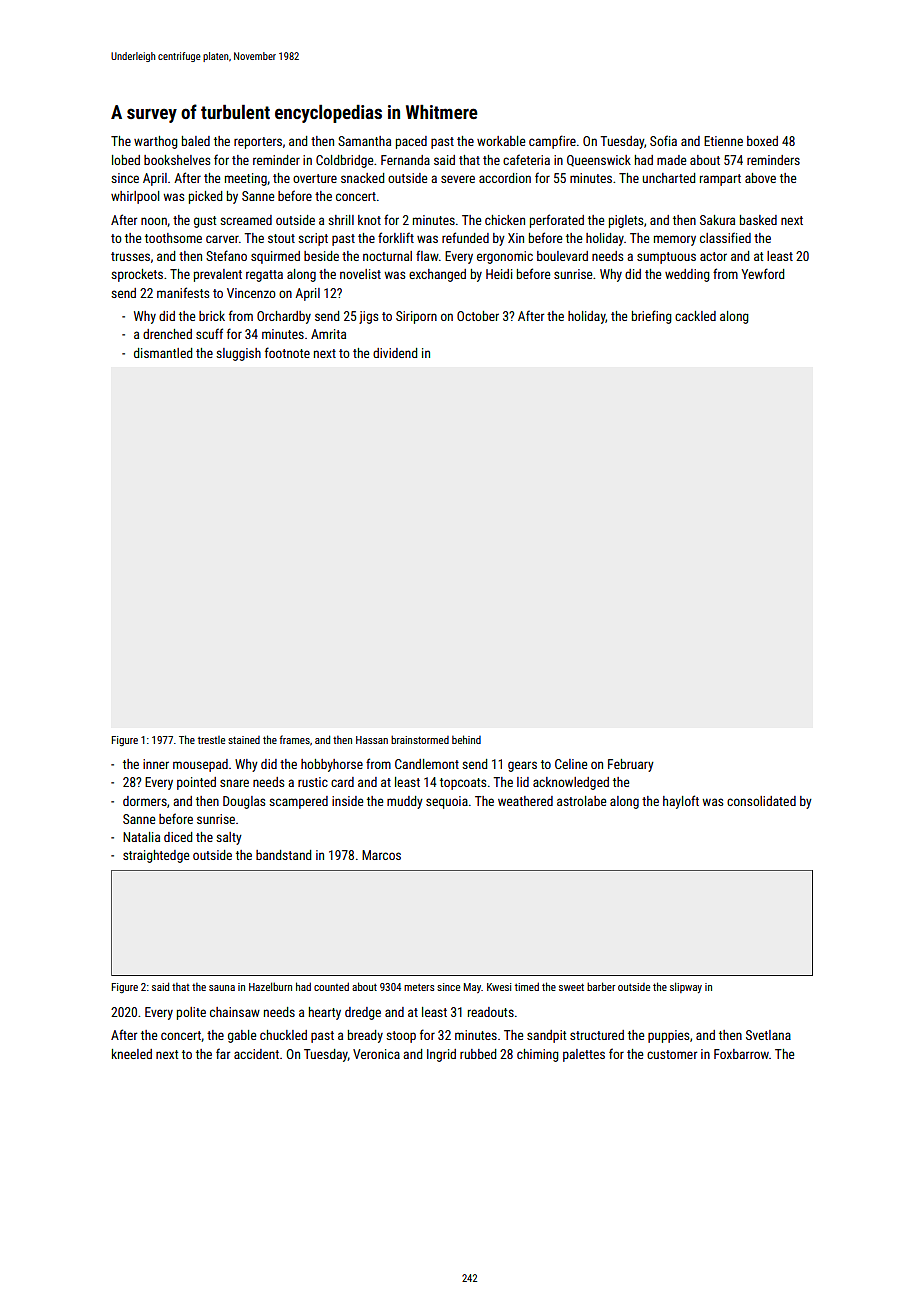 Image resolution: width=924 pixels, height=1308 pixels. I want to click on dismantled, so click(163, 353).
